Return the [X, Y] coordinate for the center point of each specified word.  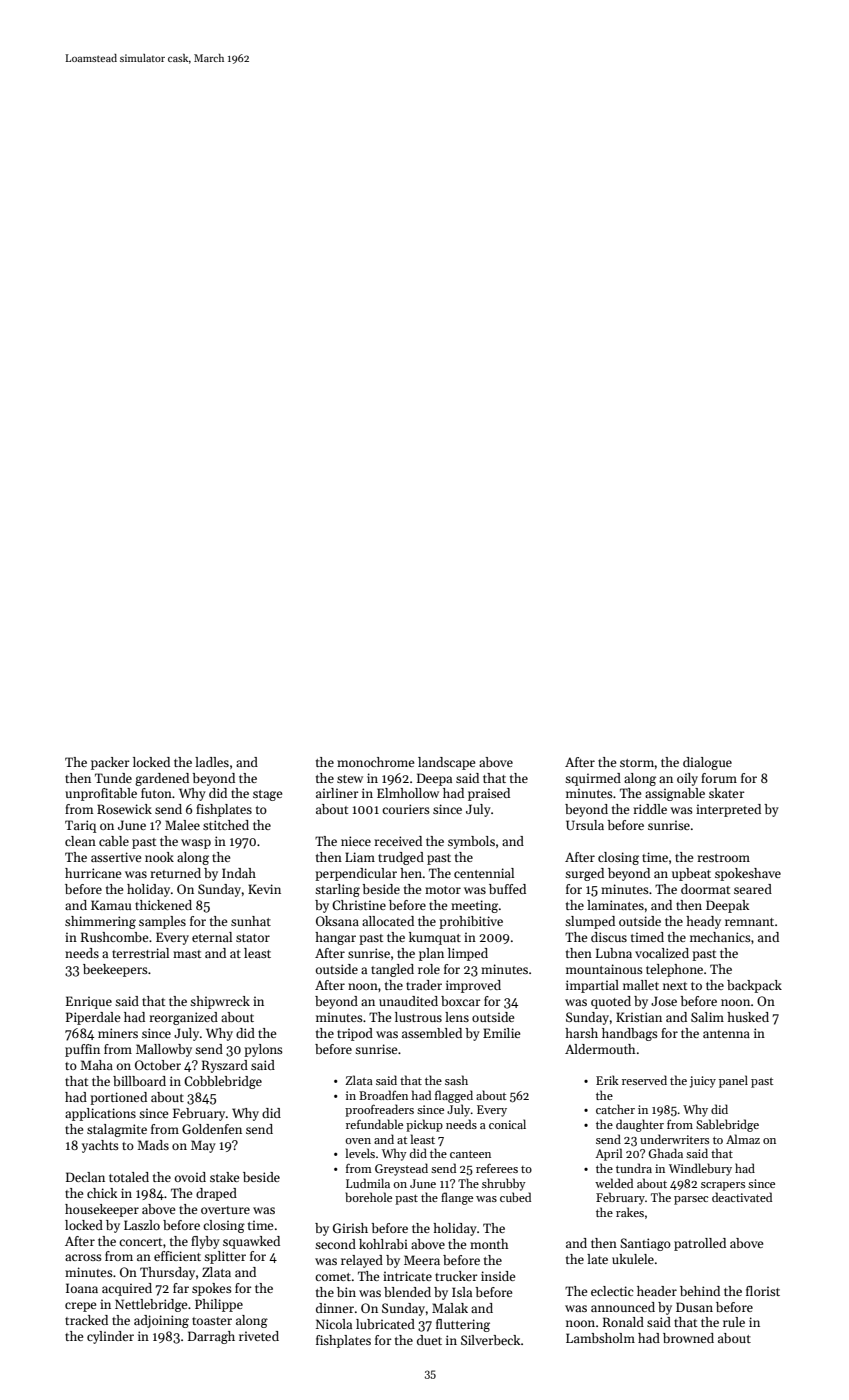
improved [473, 986]
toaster [212, 1321]
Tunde [113, 778]
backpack [754, 986]
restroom [723, 858]
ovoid [190, 1177]
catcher [615, 1109]
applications [100, 1114]
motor [443, 890]
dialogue [707, 763]
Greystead [401, 1169]
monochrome [375, 762]
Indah [239, 873]
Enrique [89, 1002]
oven [358, 1141]
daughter [640, 1125]
